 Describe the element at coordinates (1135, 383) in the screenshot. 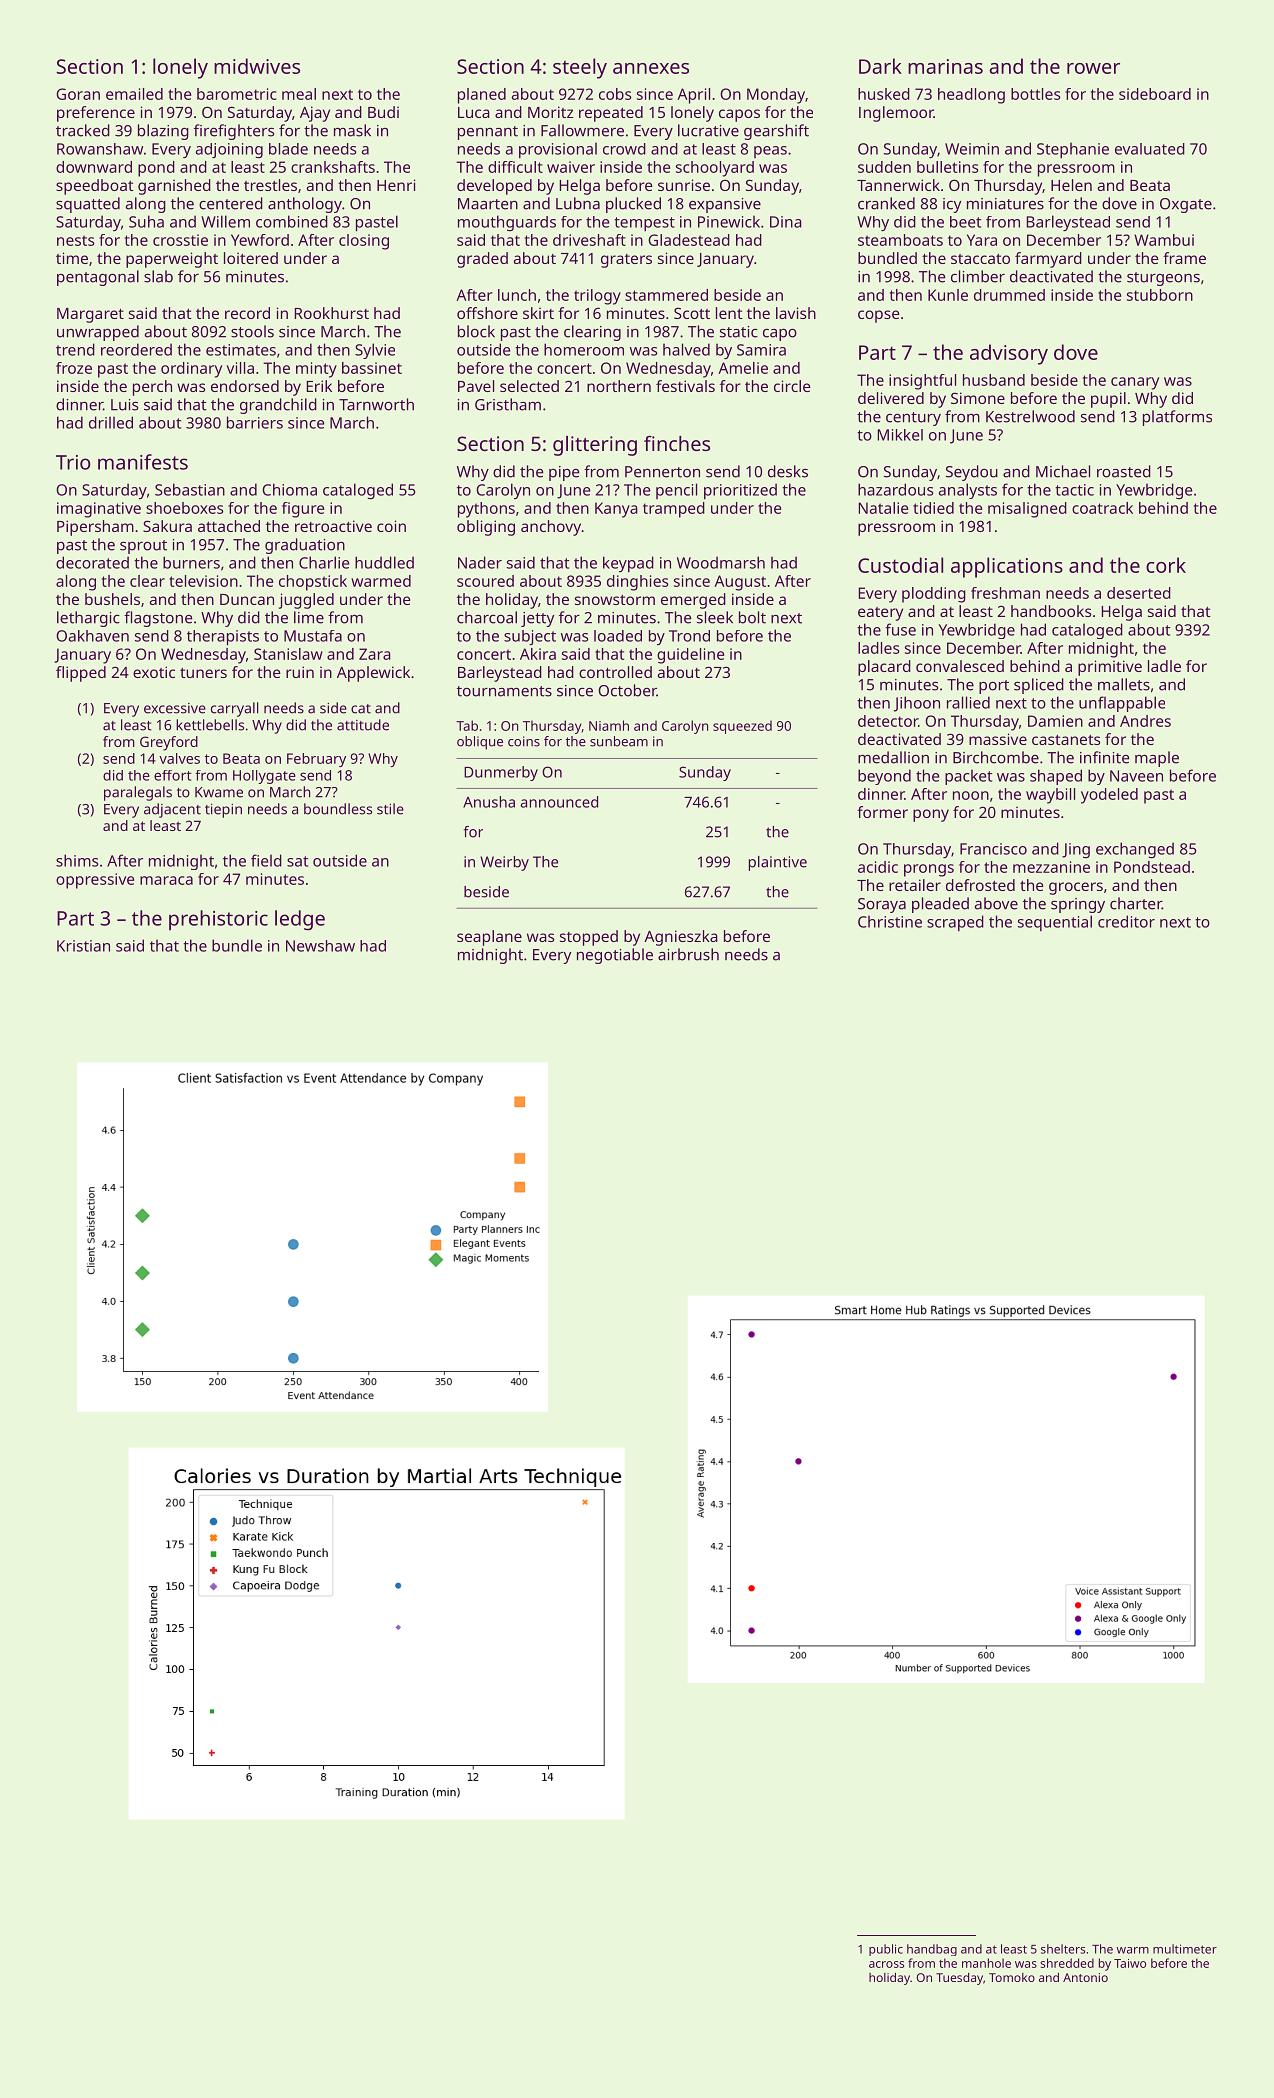

I see `canary` at that location.
